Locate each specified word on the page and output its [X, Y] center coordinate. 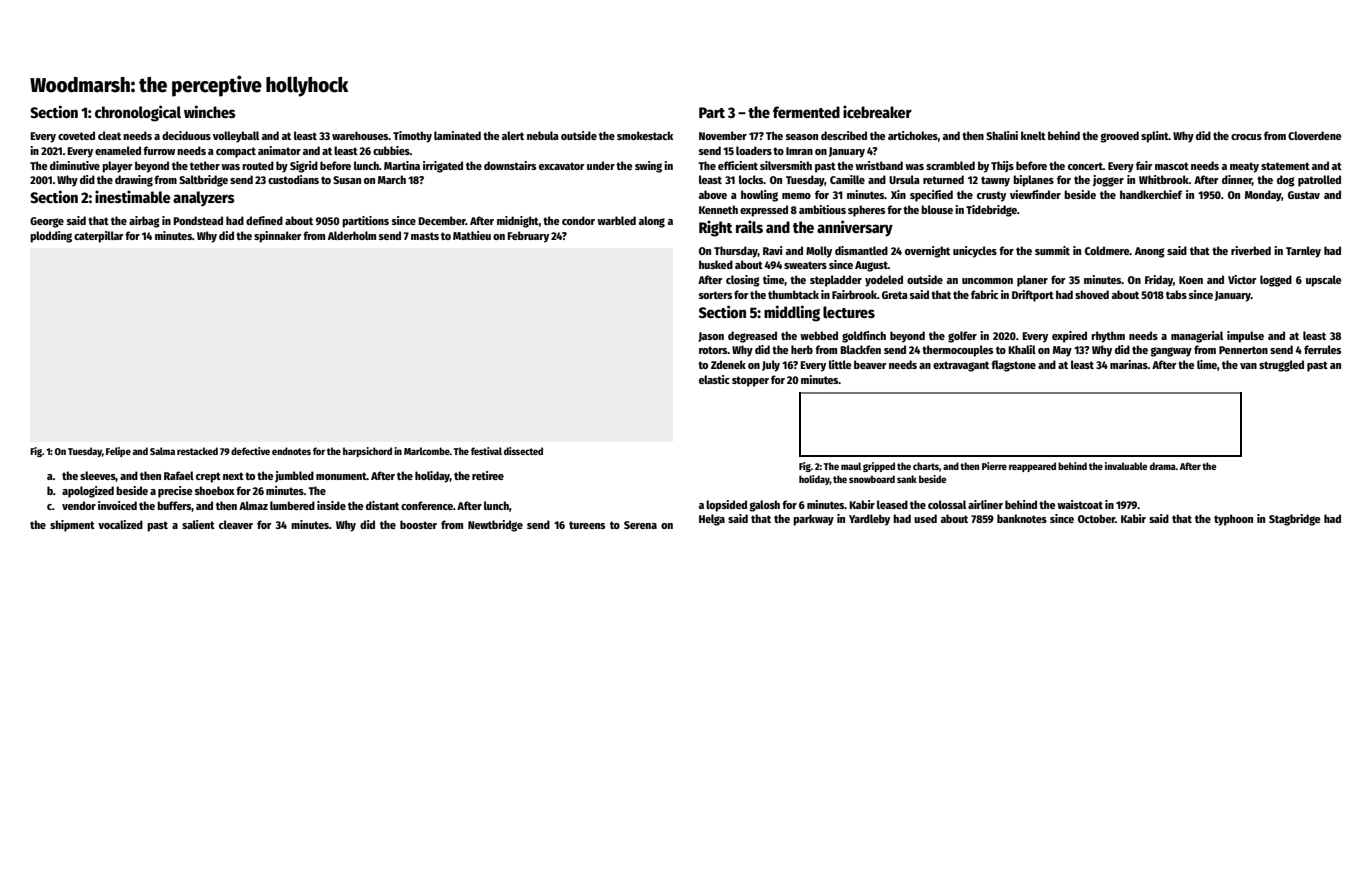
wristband [879, 165]
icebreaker [877, 111]
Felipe [118, 452]
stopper [750, 381]
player [117, 167]
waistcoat [1080, 504]
